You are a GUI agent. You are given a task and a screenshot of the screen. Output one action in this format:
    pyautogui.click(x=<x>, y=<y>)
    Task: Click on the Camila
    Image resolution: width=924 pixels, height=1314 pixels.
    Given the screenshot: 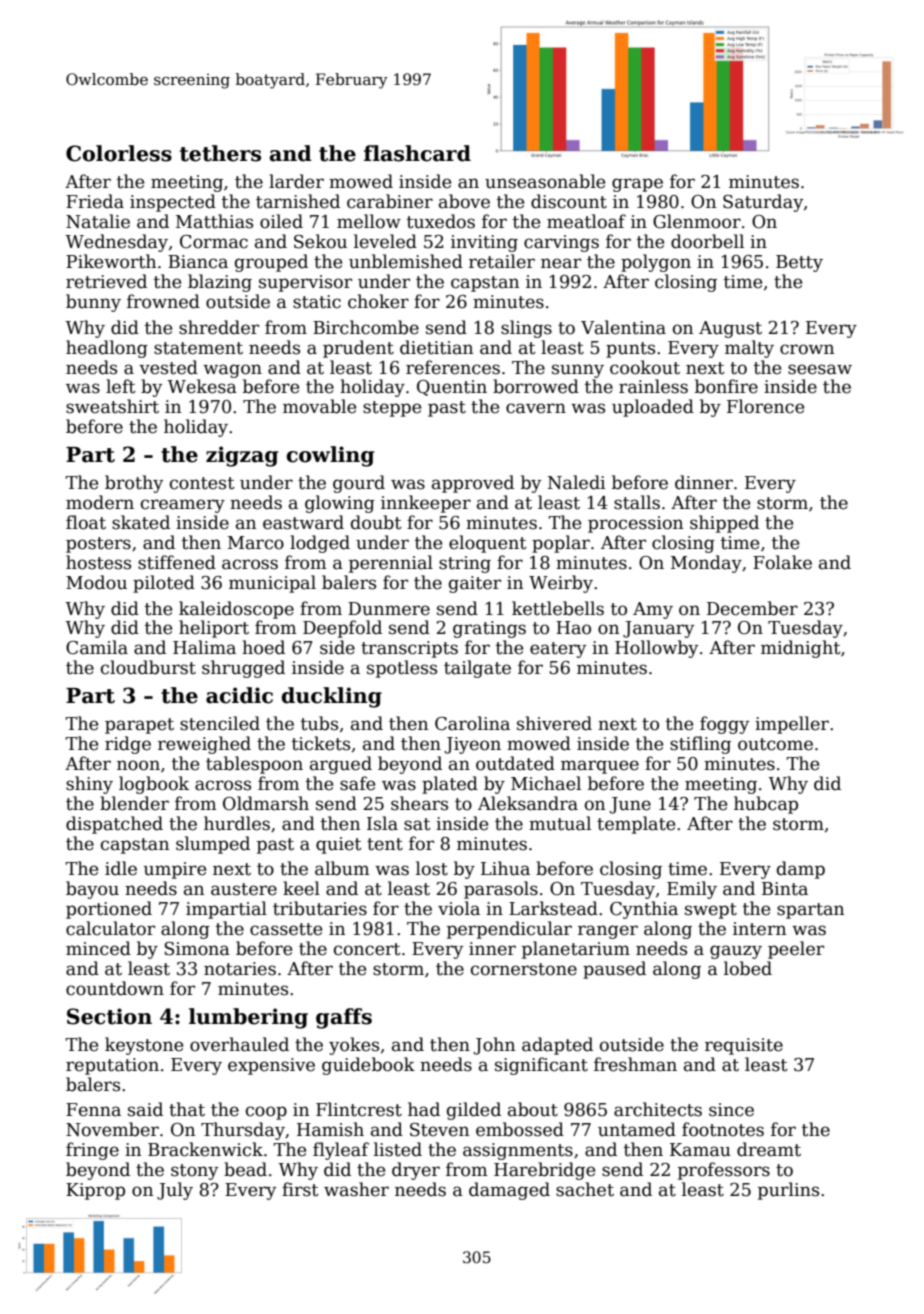 What is the action you would take?
    pyautogui.click(x=97, y=647)
